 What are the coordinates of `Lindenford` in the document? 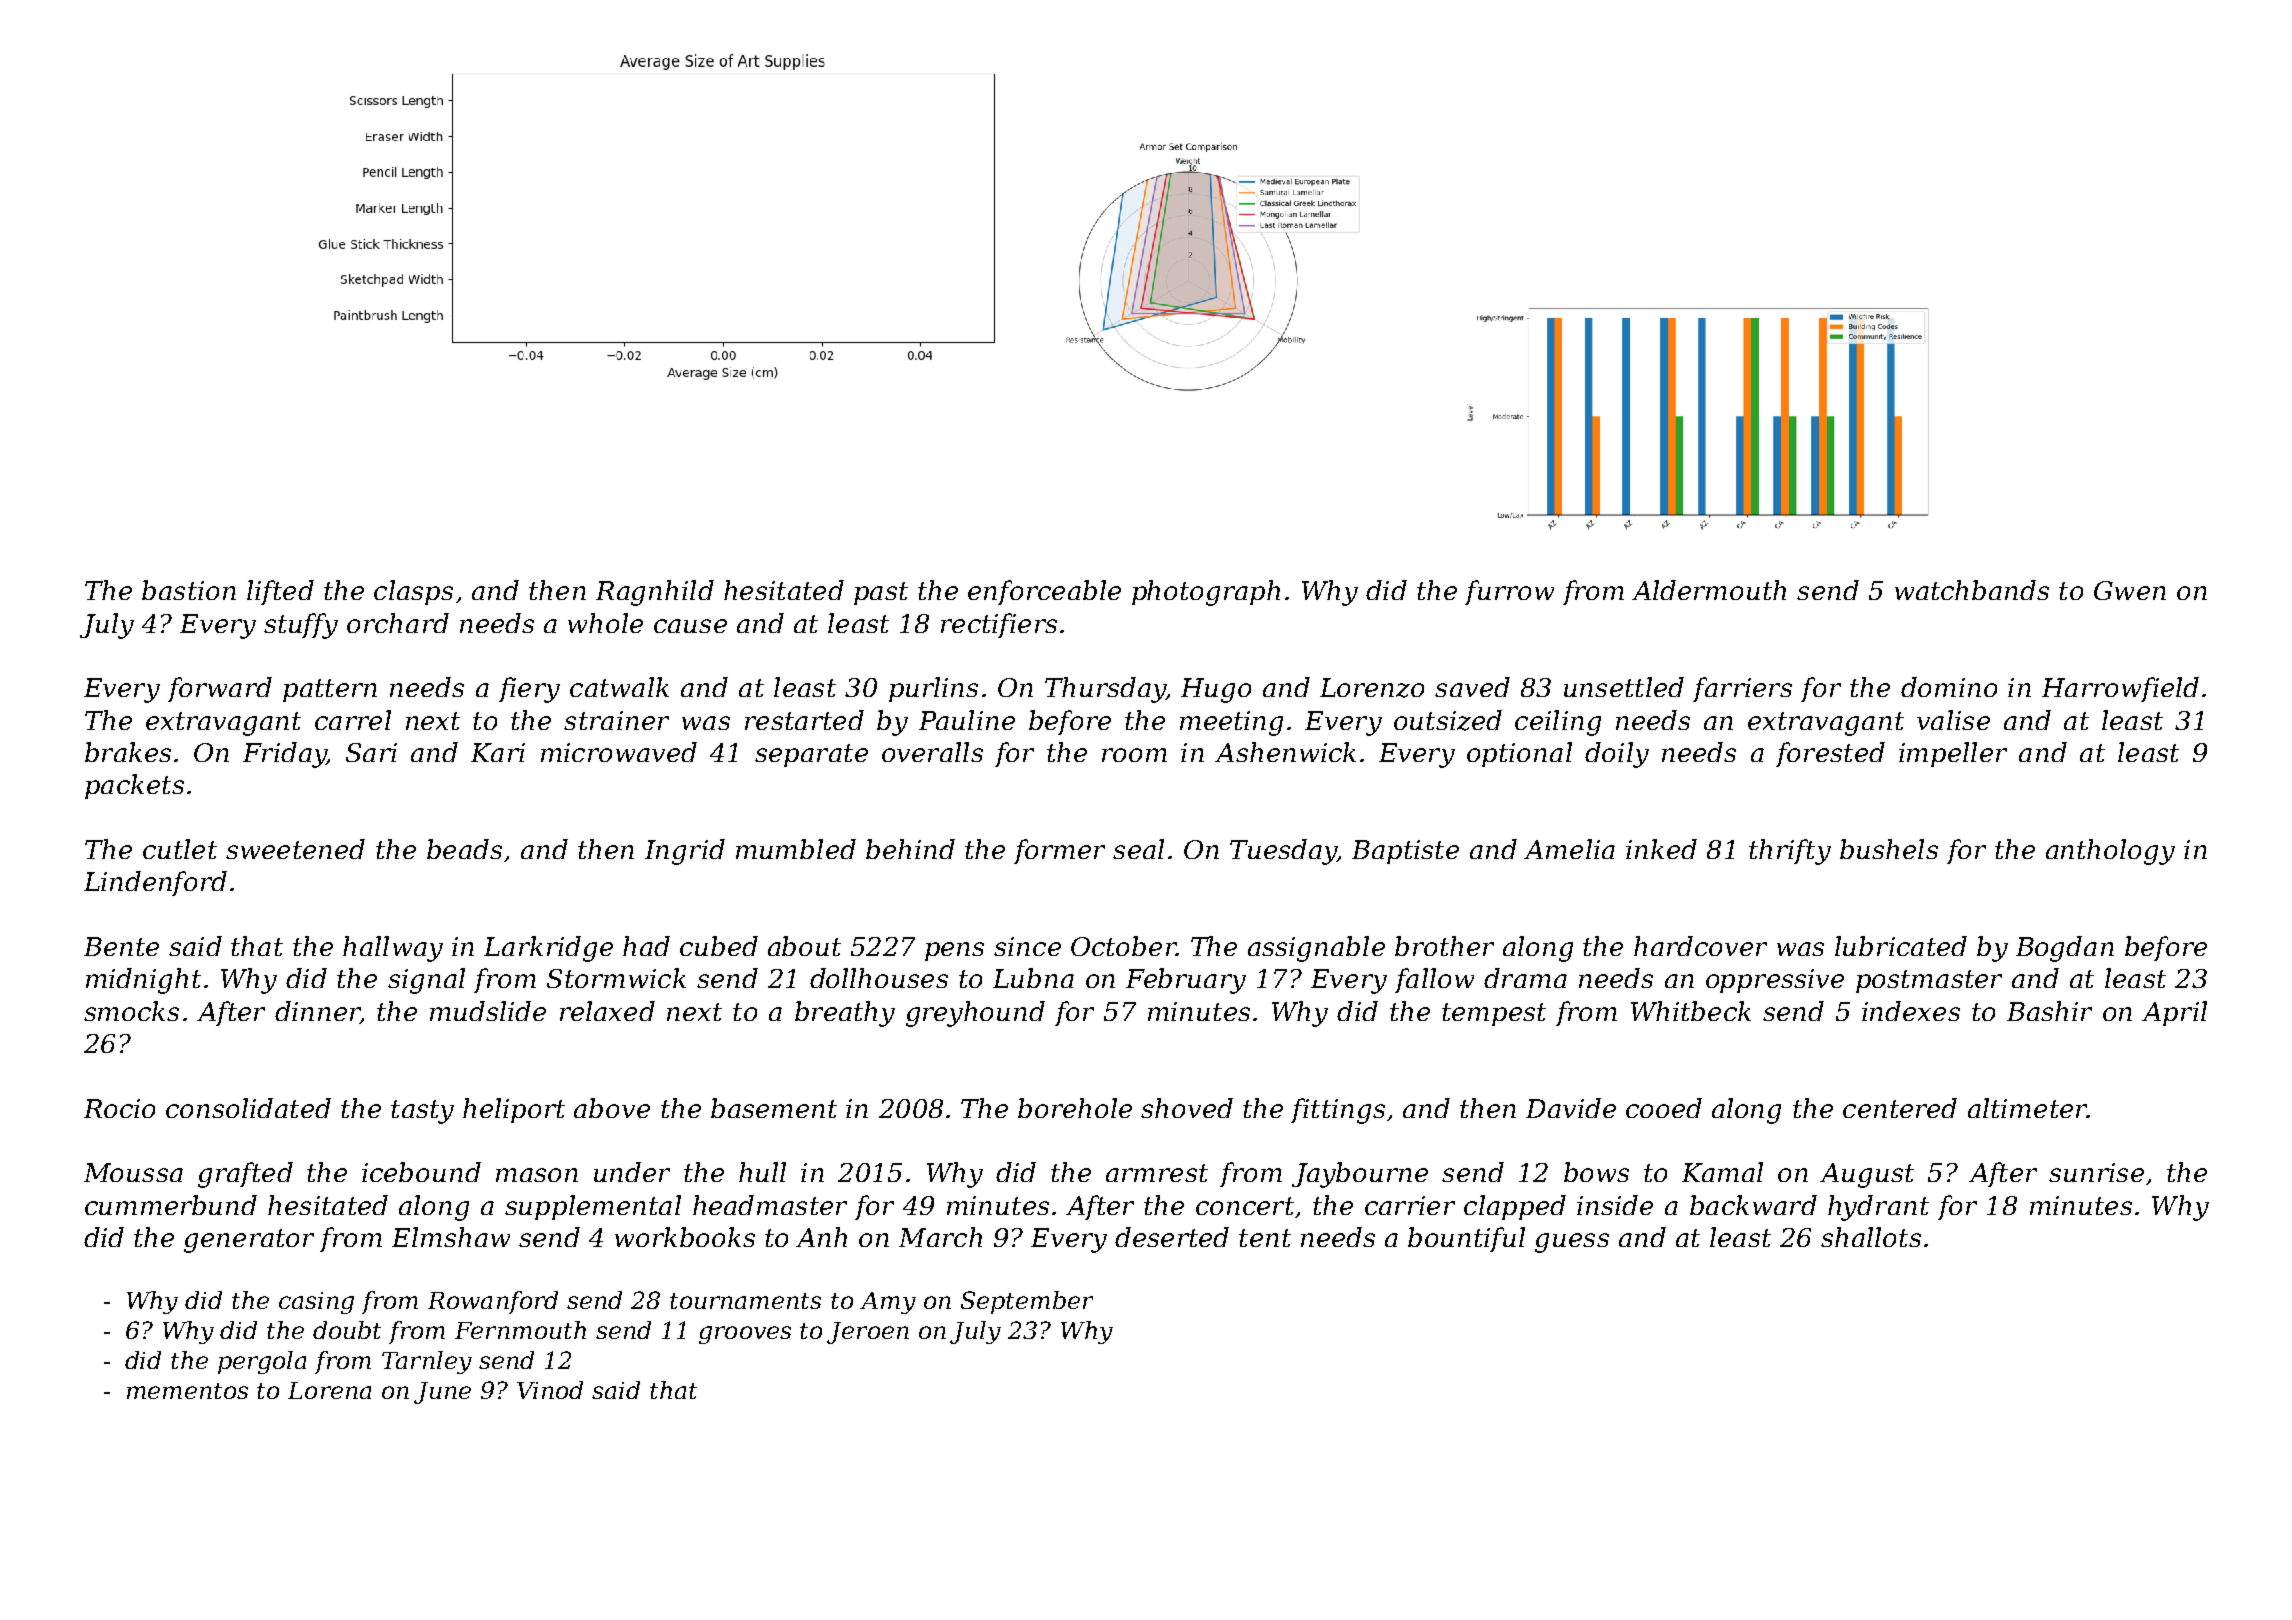 It's located at (155, 883).
